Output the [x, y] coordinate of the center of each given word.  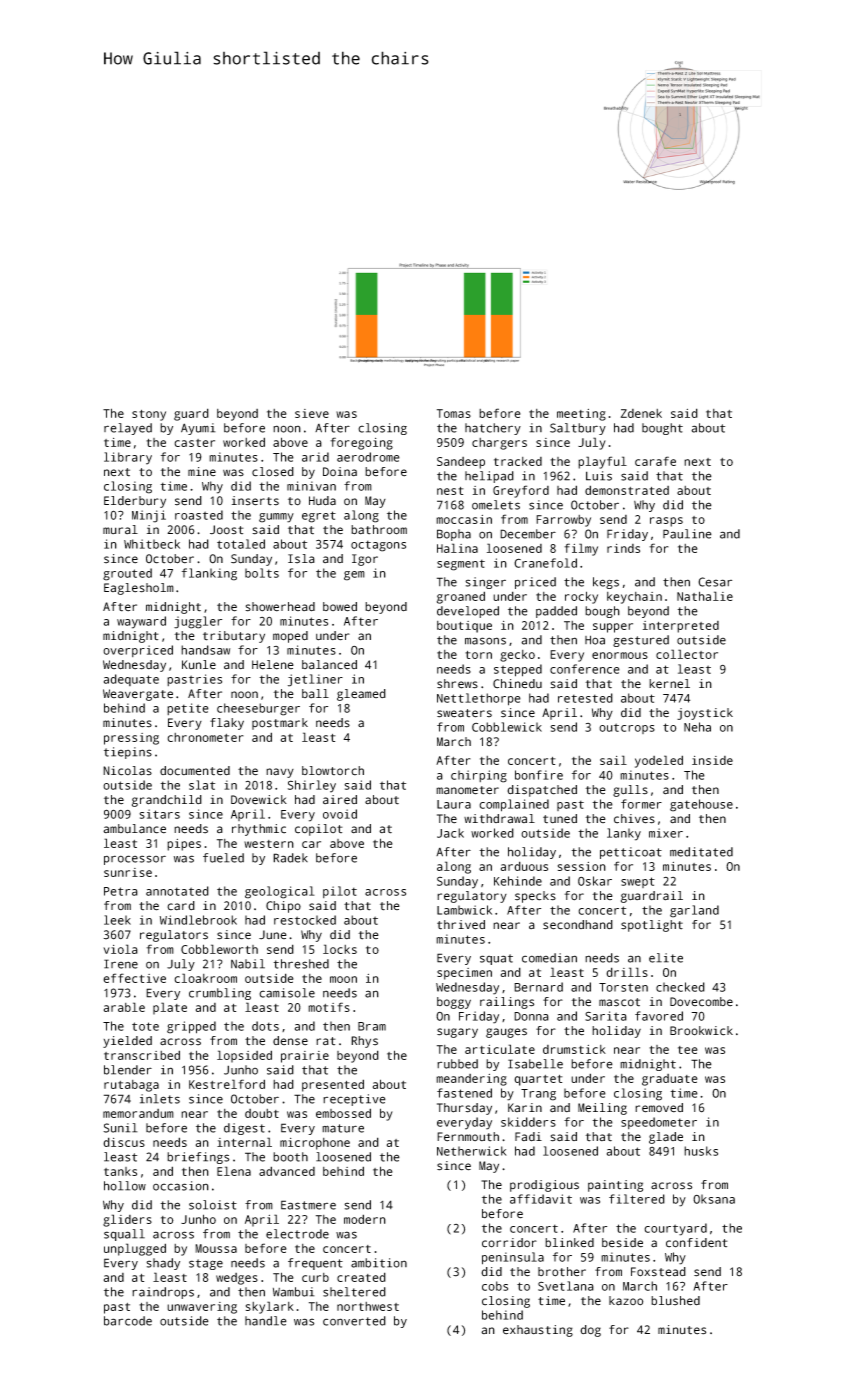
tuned [560, 819]
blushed [675, 1301]
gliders [127, 1220]
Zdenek [641, 413]
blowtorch [333, 771]
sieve [312, 413]
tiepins [128, 753]
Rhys [364, 1042]
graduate [670, 1080]
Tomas [454, 413]
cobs [495, 1286]
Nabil [248, 964]
